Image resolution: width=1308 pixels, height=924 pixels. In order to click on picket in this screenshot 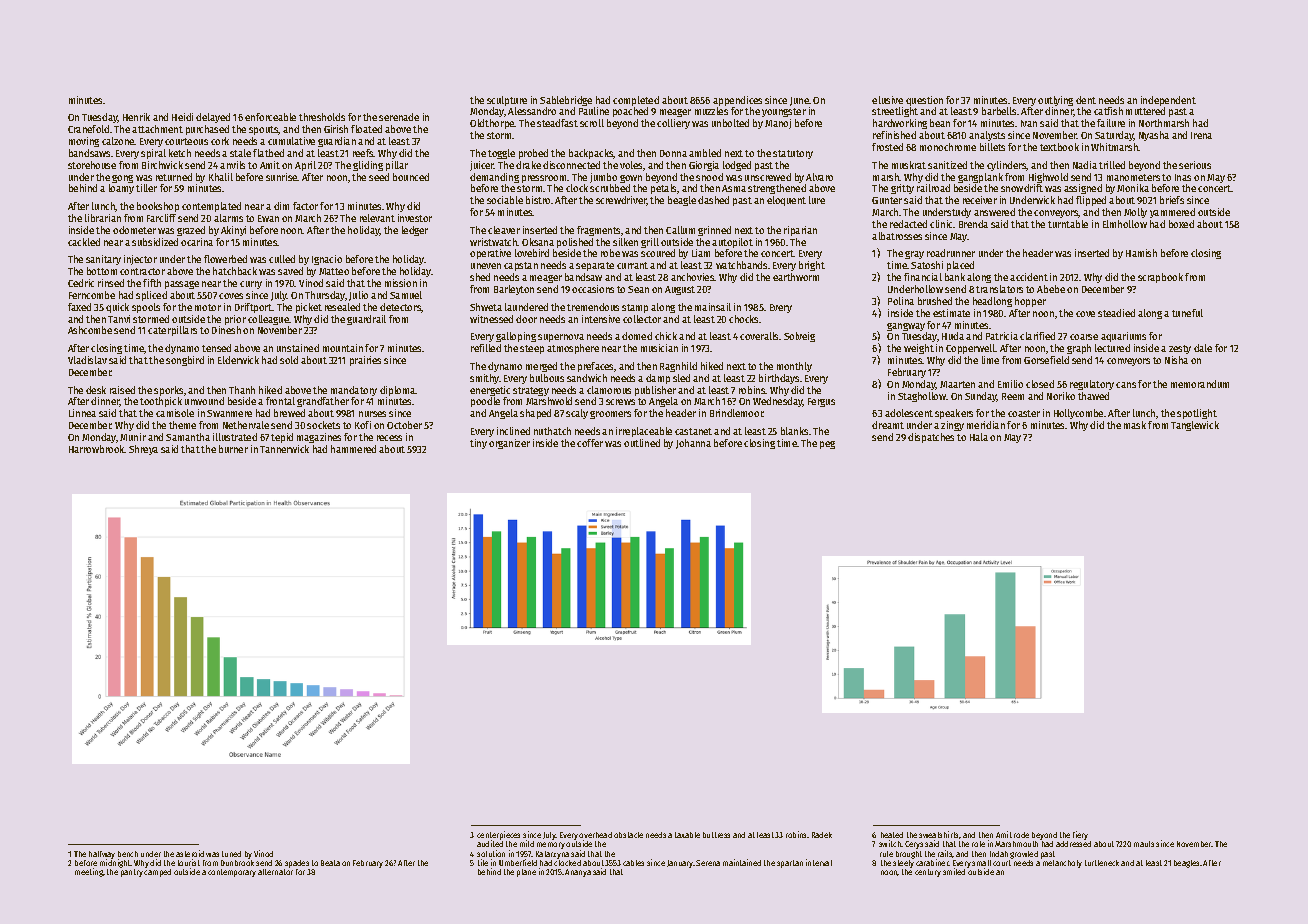, I will do `click(309, 308)`.
